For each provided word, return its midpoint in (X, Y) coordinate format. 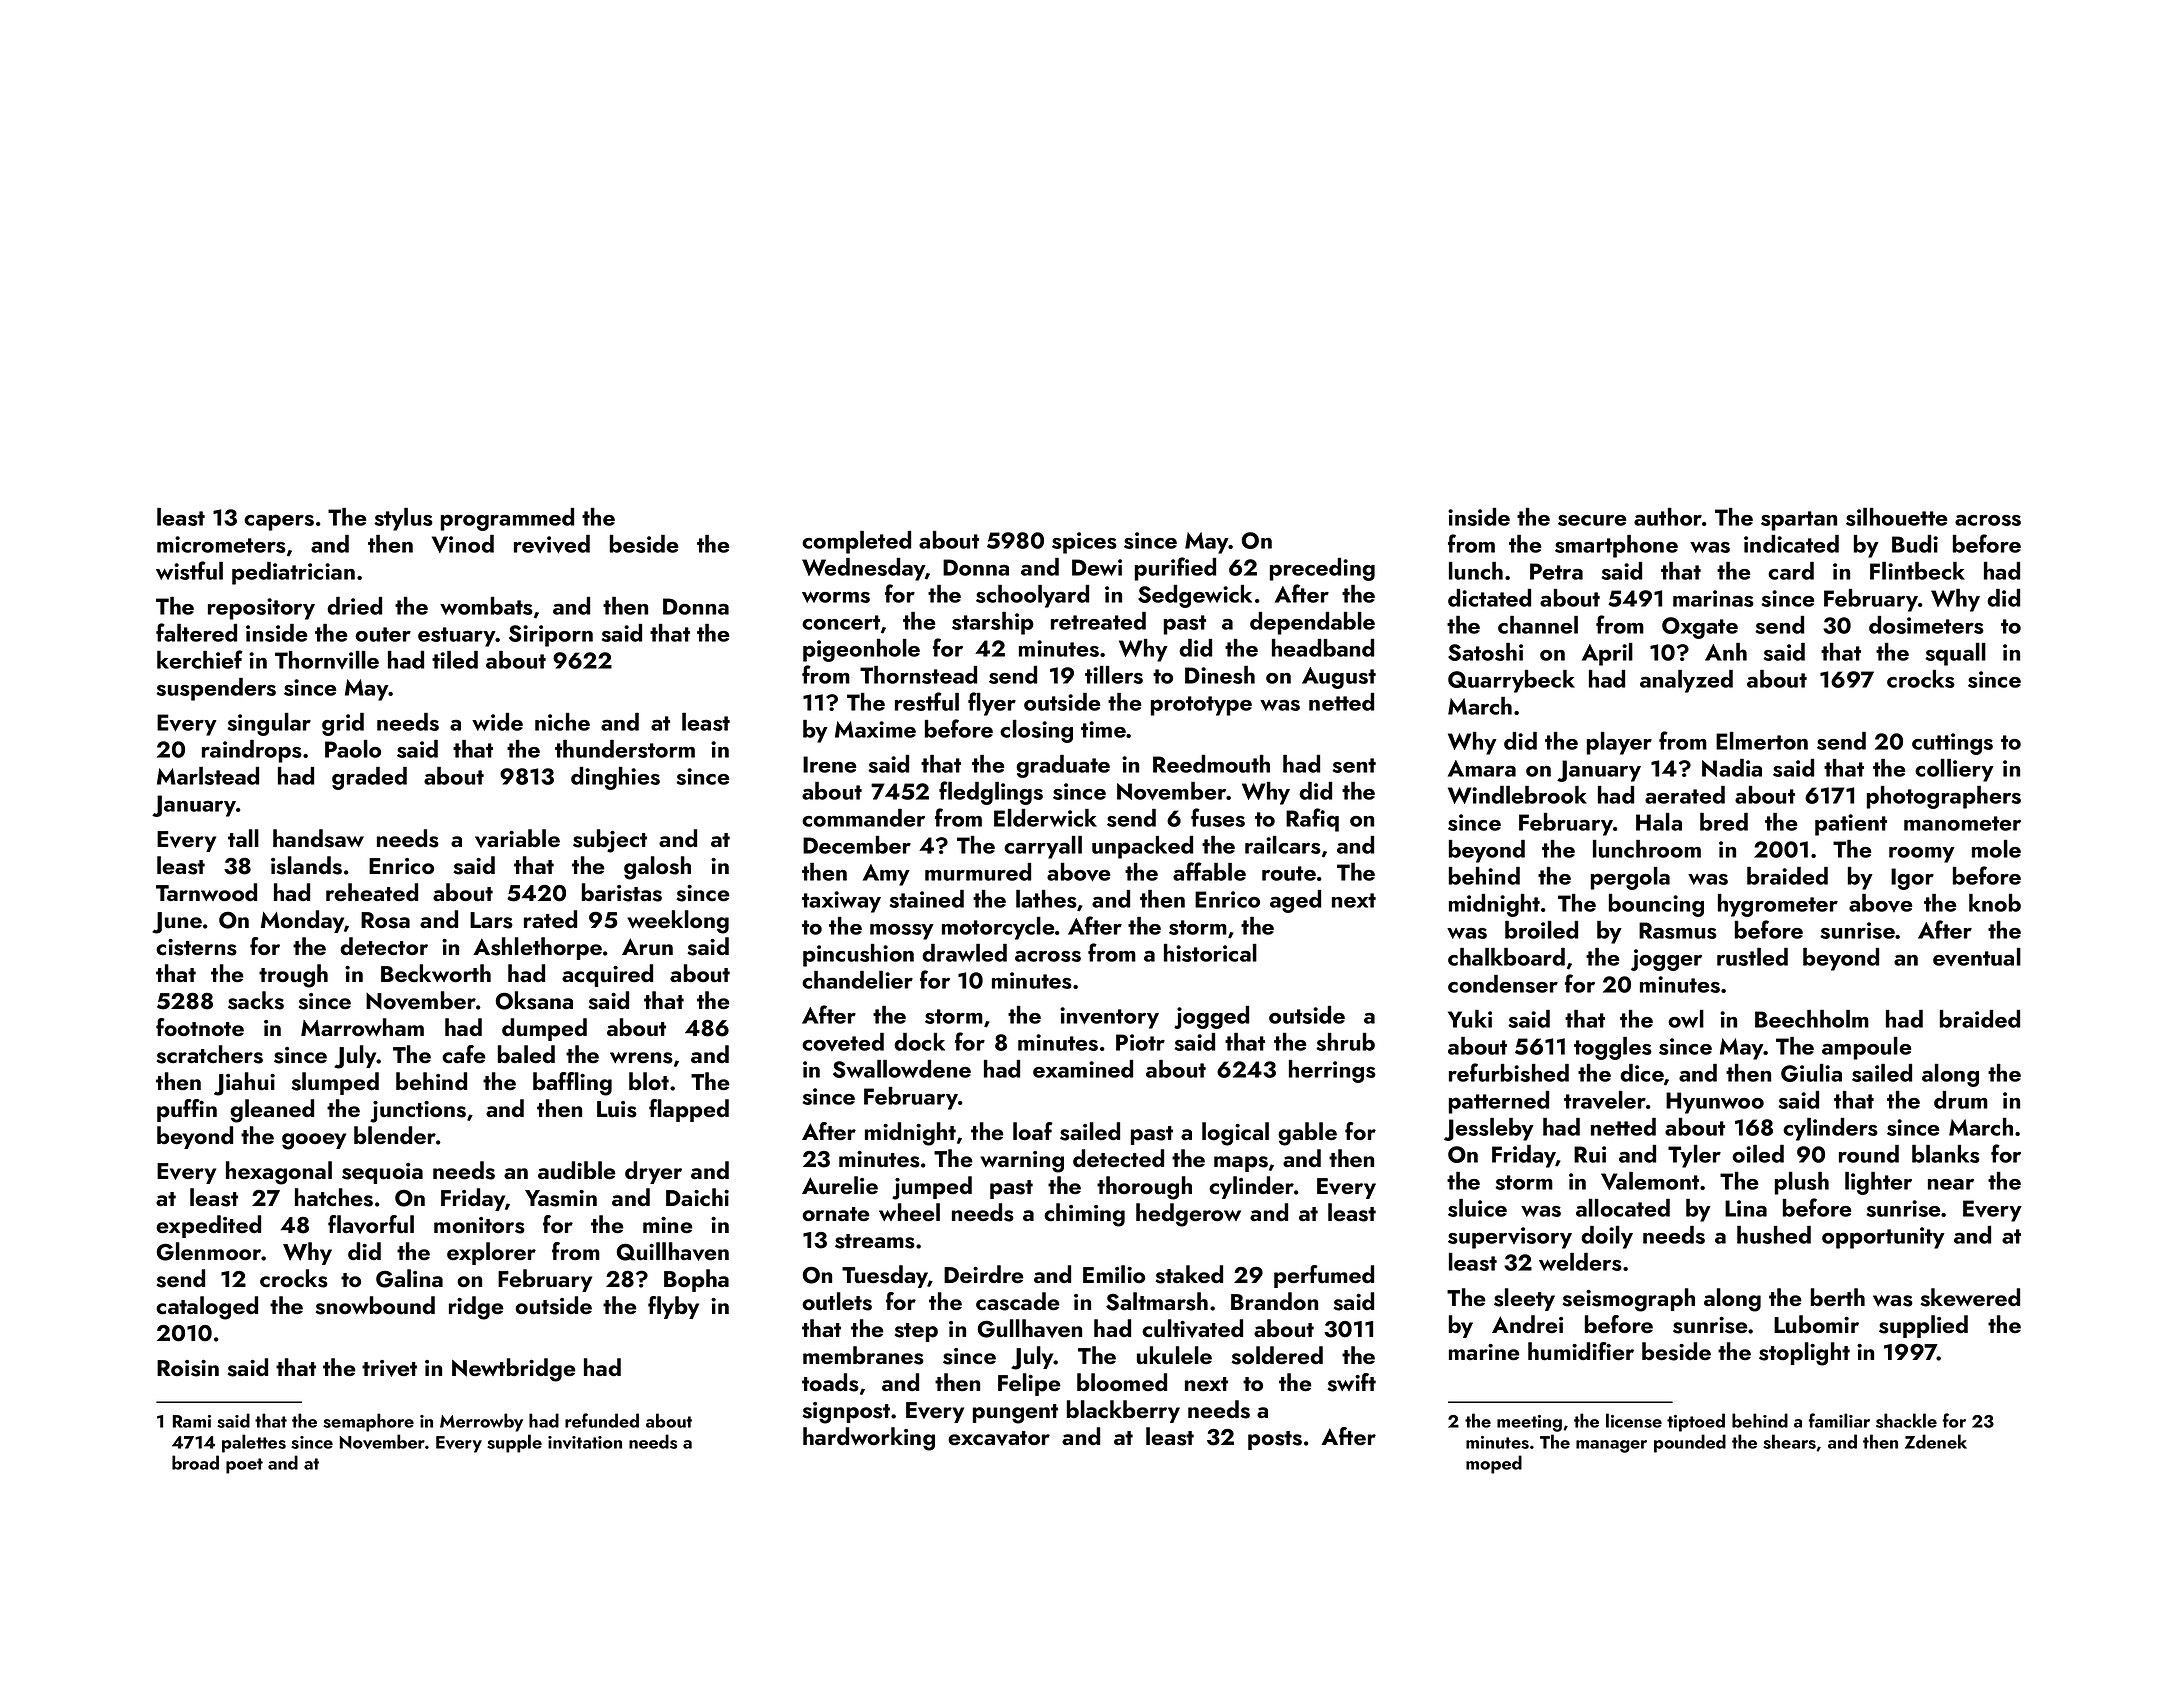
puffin (187, 1110)
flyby (673, 1307)
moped (1494, 1464)
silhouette (1896, 517)
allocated (1623, 1208)
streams (875, 1241)
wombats (486, 606)
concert (841, 622)
